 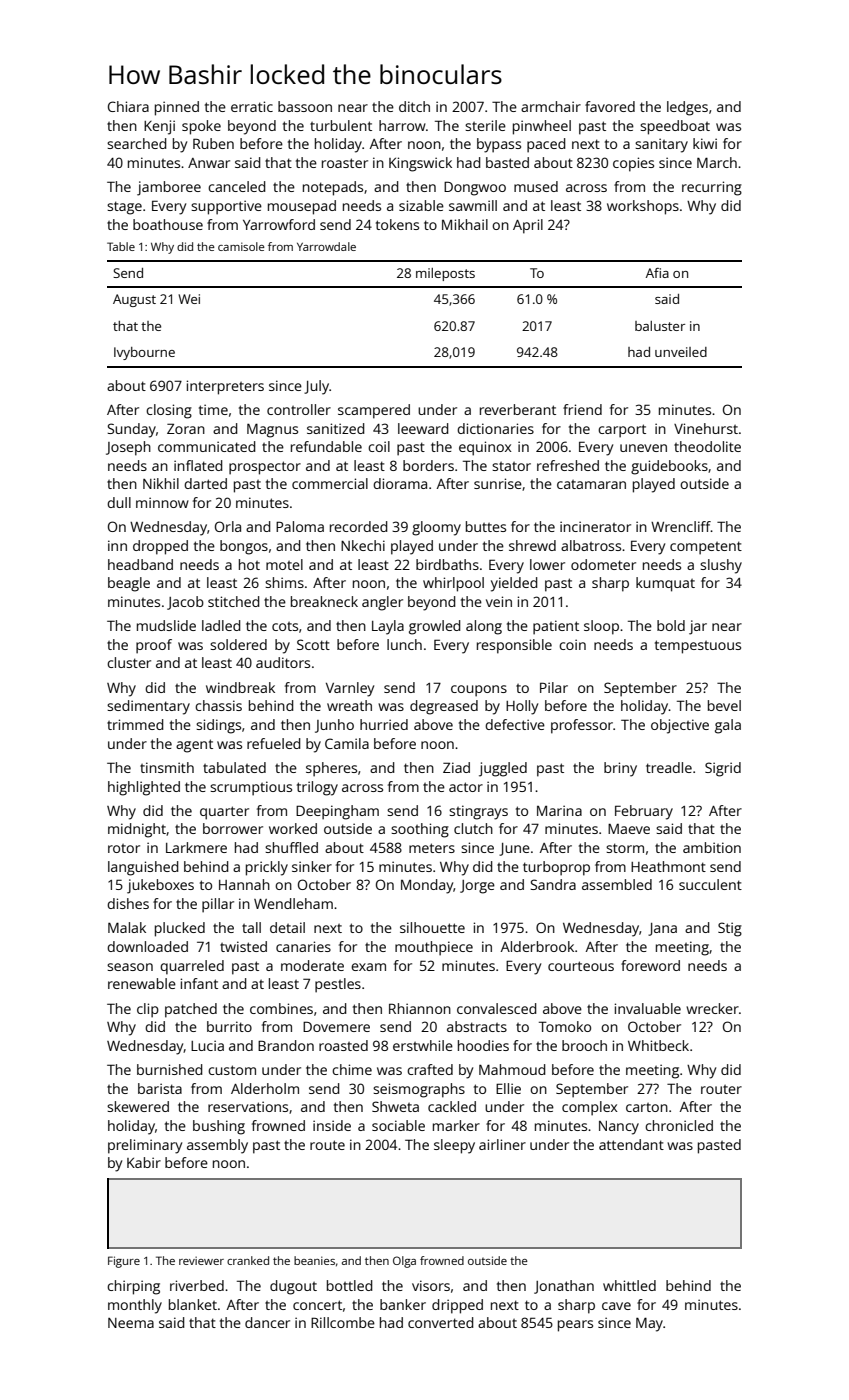 I want to click on ditch, so click(x=414, y=106).
